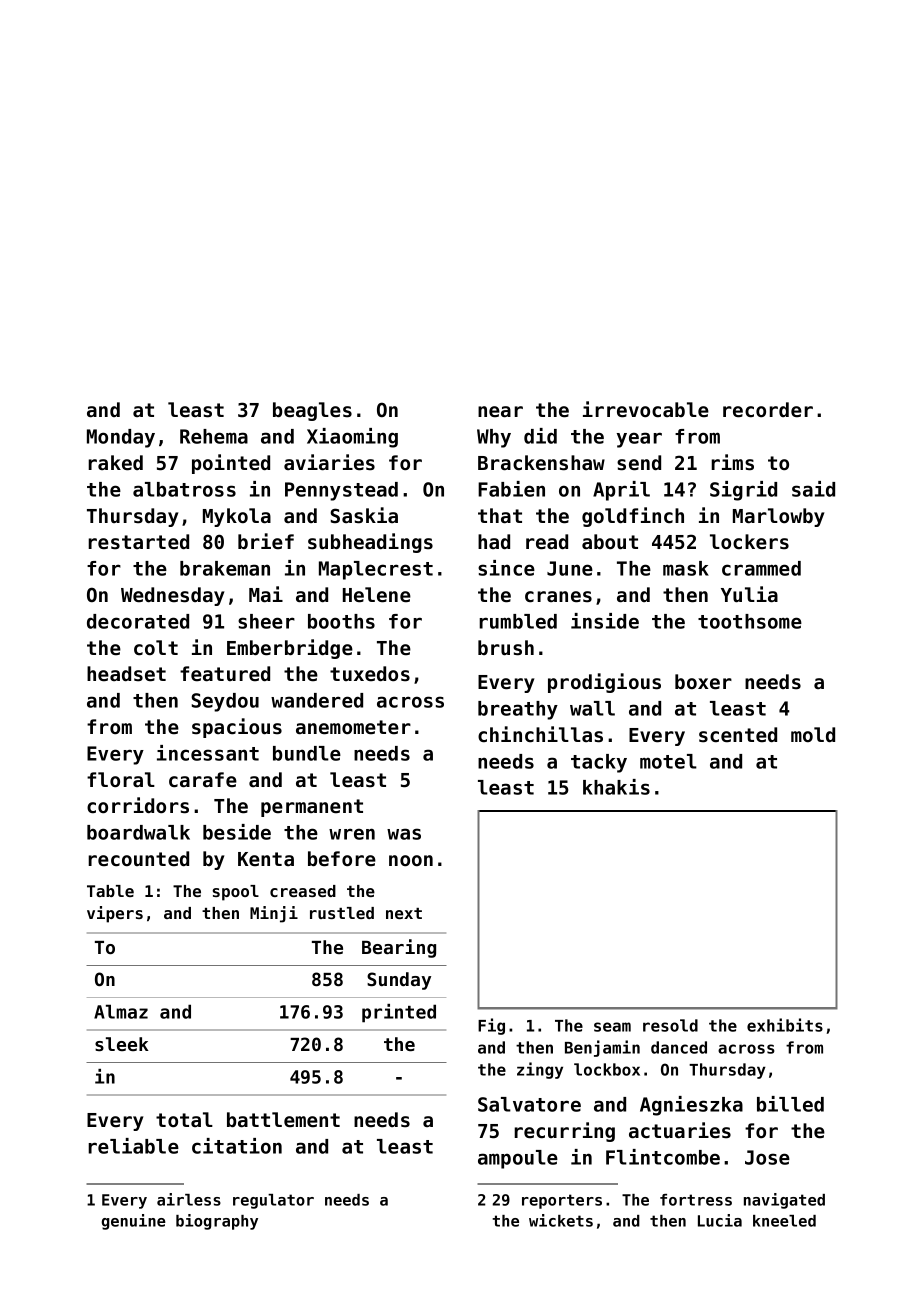 Image resolution: width=924 pixels, height=1311 pixels. I want to click on chinchillas, so click(540, 734).
